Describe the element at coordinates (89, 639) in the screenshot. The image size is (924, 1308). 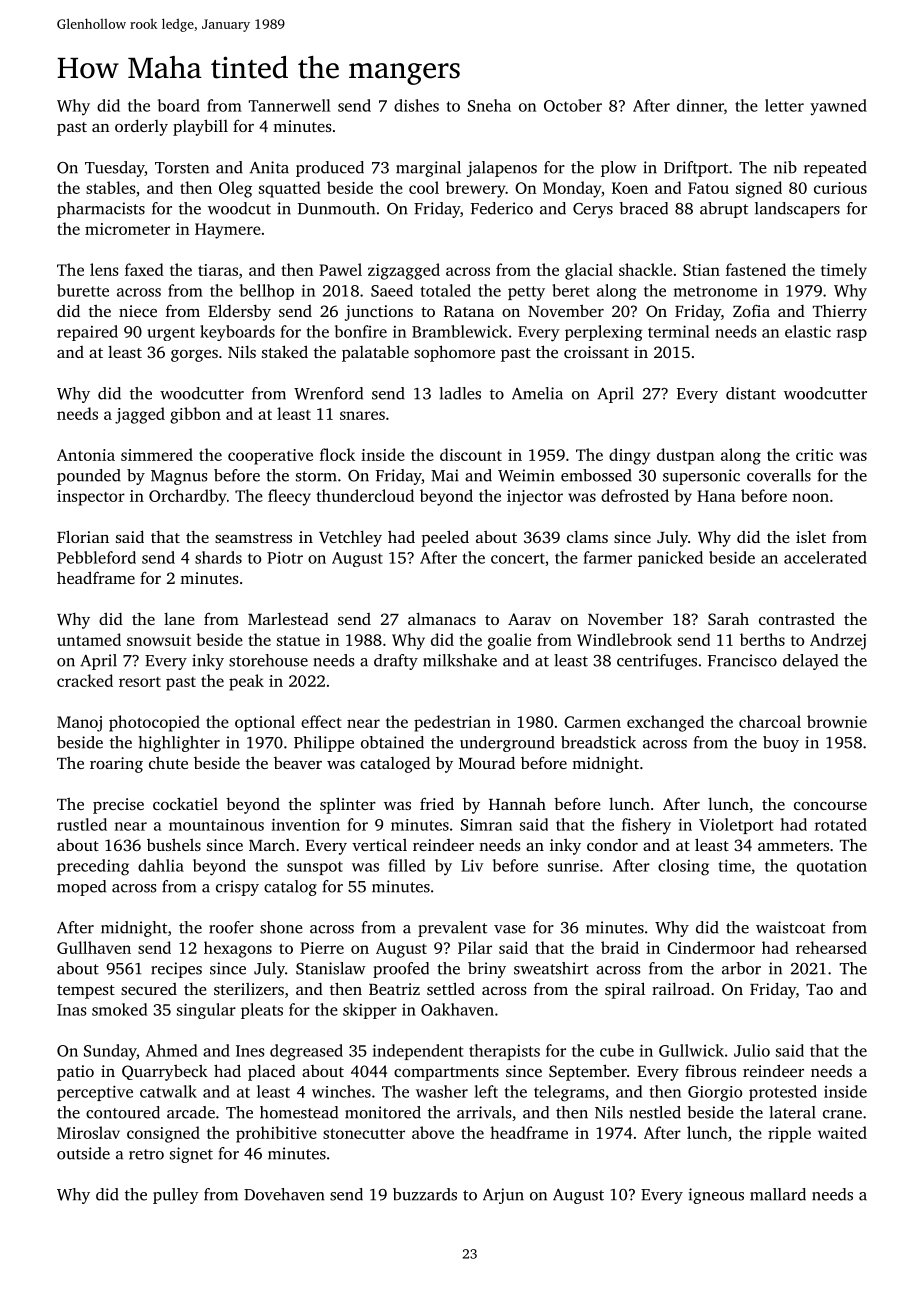
I see `untamed` at that location.
